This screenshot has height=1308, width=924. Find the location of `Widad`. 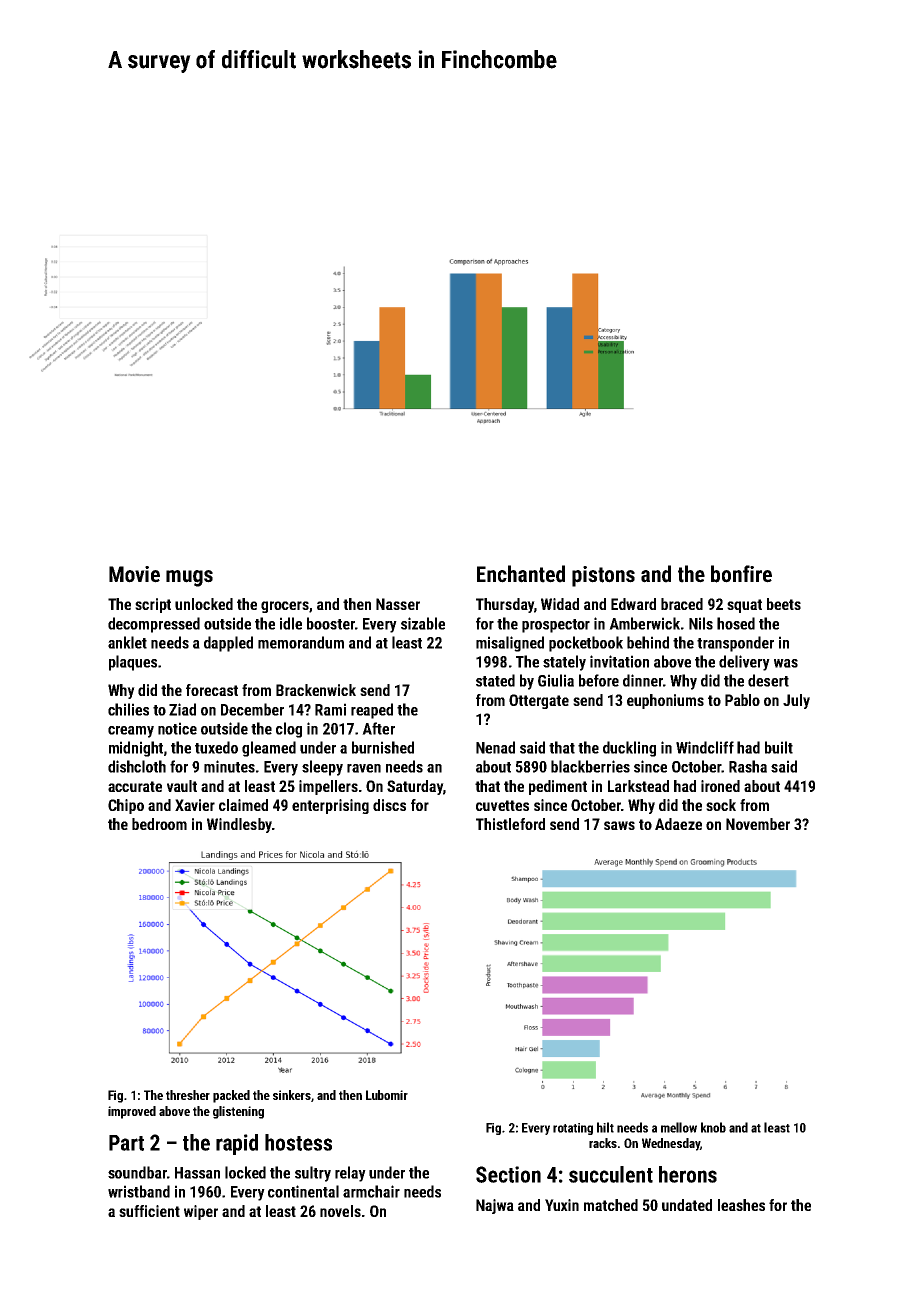

Widad is located at coordinates (560, 604).
